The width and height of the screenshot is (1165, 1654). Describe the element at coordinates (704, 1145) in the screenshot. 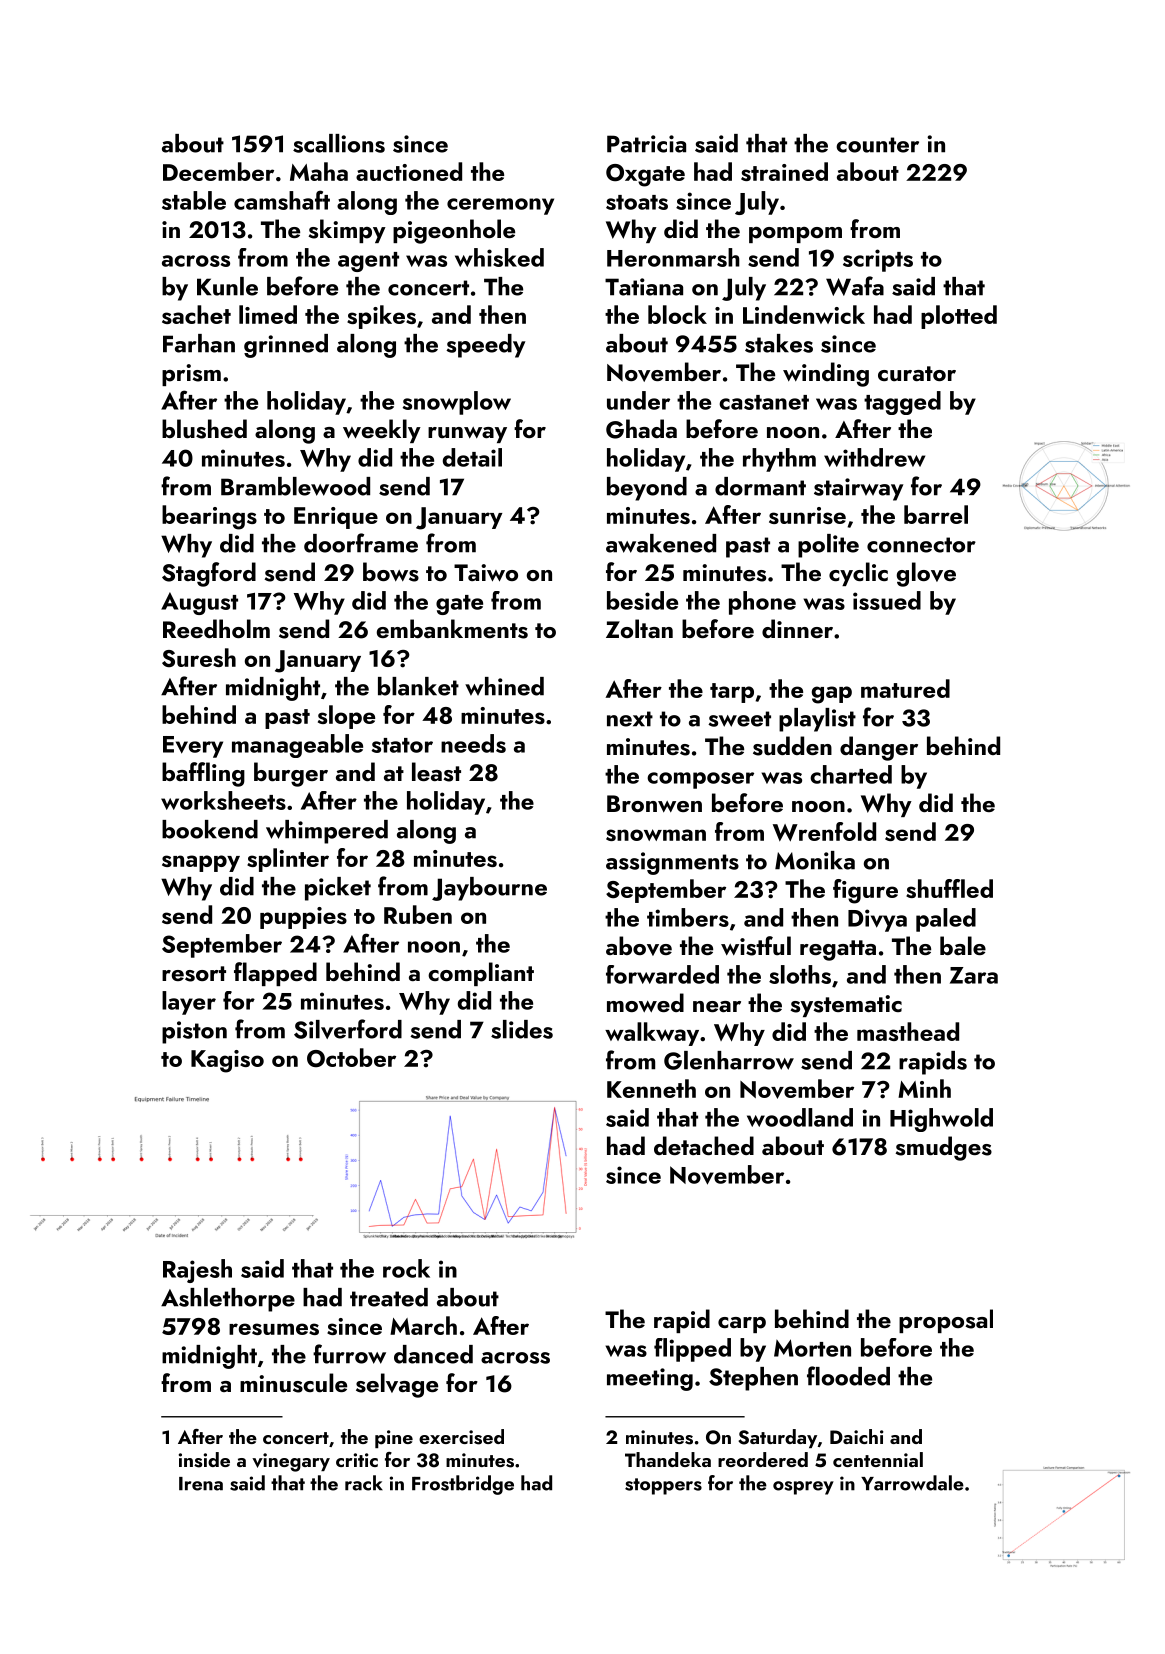

I see `detached` at that location.
